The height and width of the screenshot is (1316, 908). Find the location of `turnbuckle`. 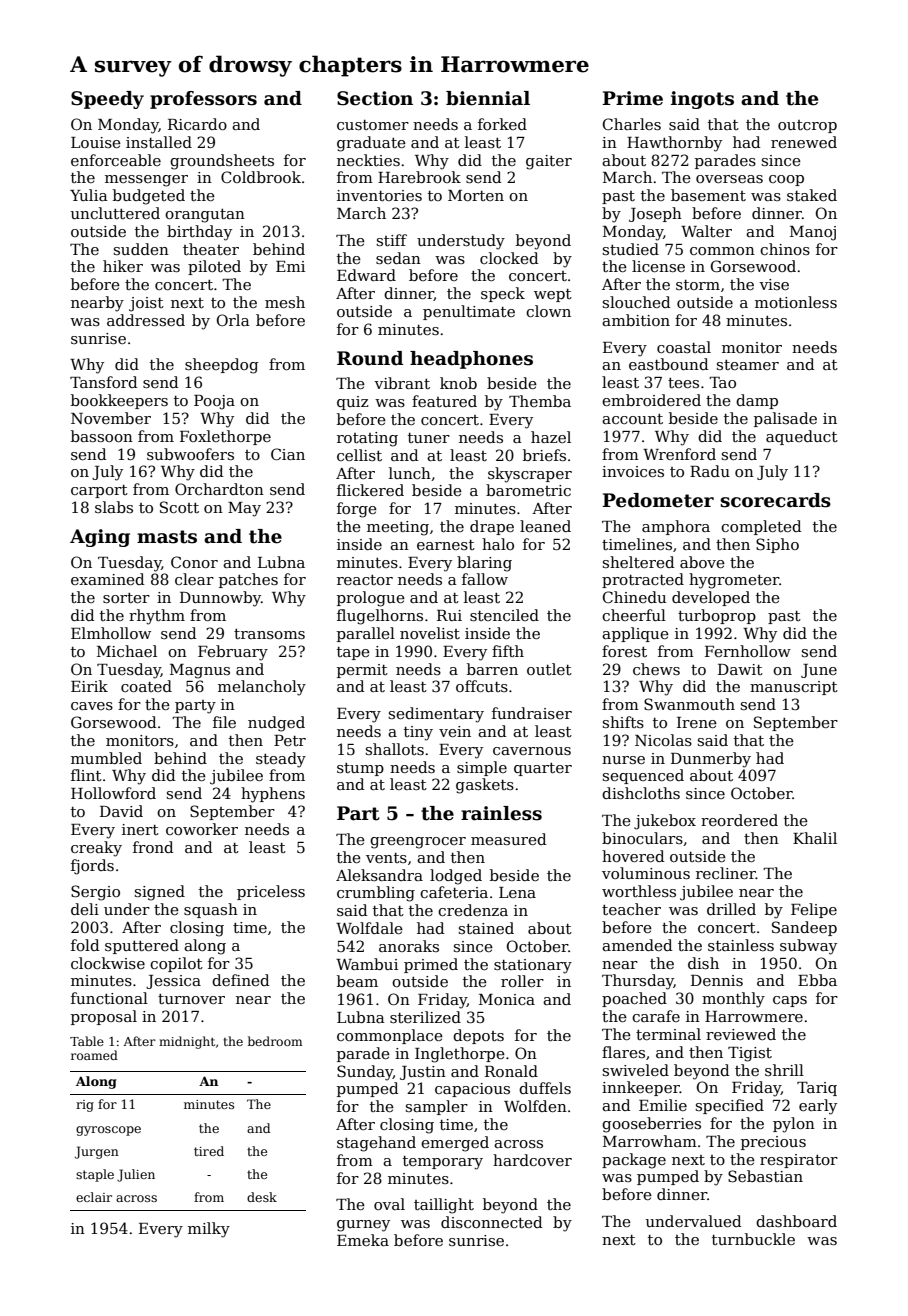

turnbuckle is located at coordinates (753, 1239).
